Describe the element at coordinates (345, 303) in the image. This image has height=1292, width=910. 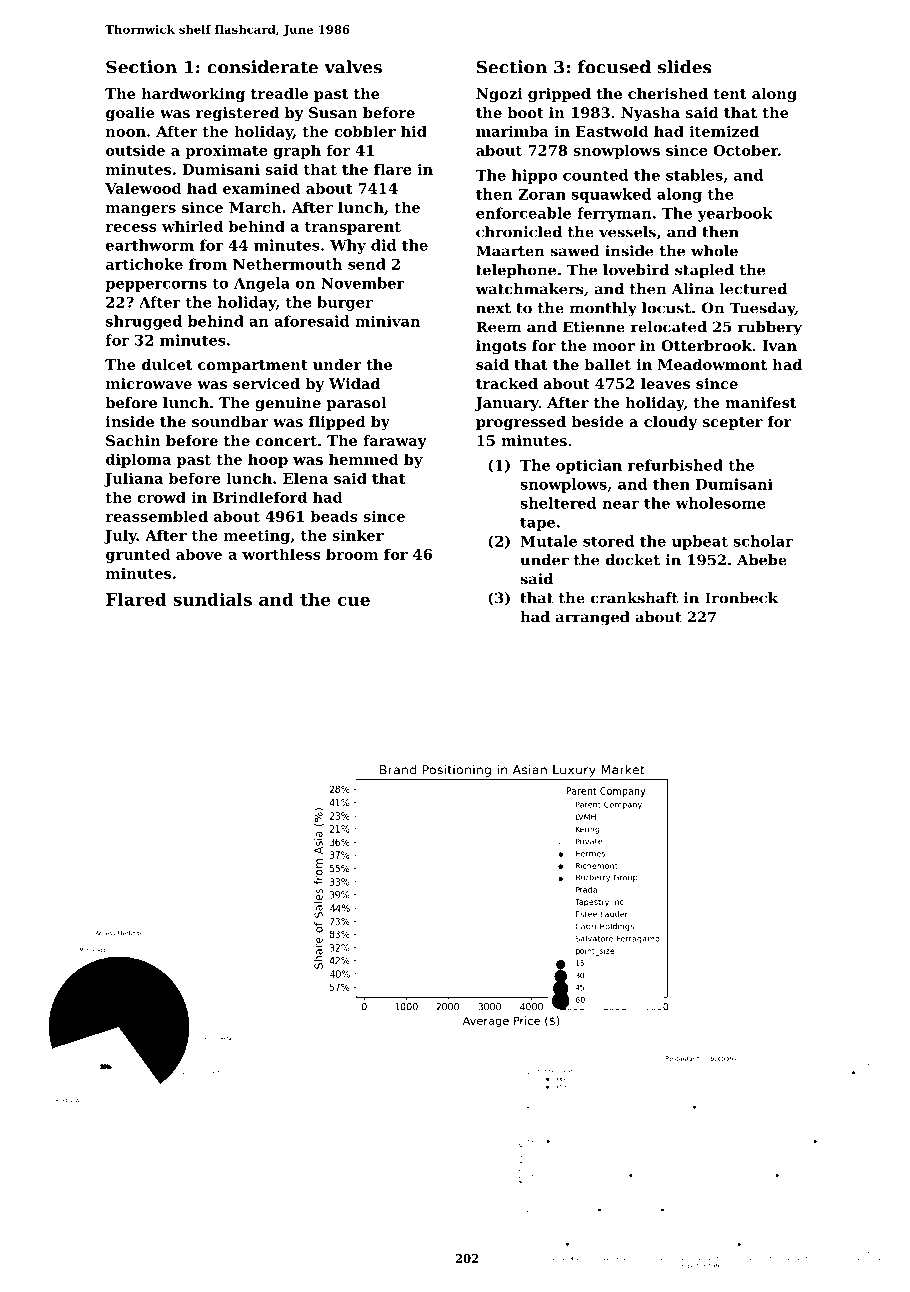
I see `burger` at that location.
